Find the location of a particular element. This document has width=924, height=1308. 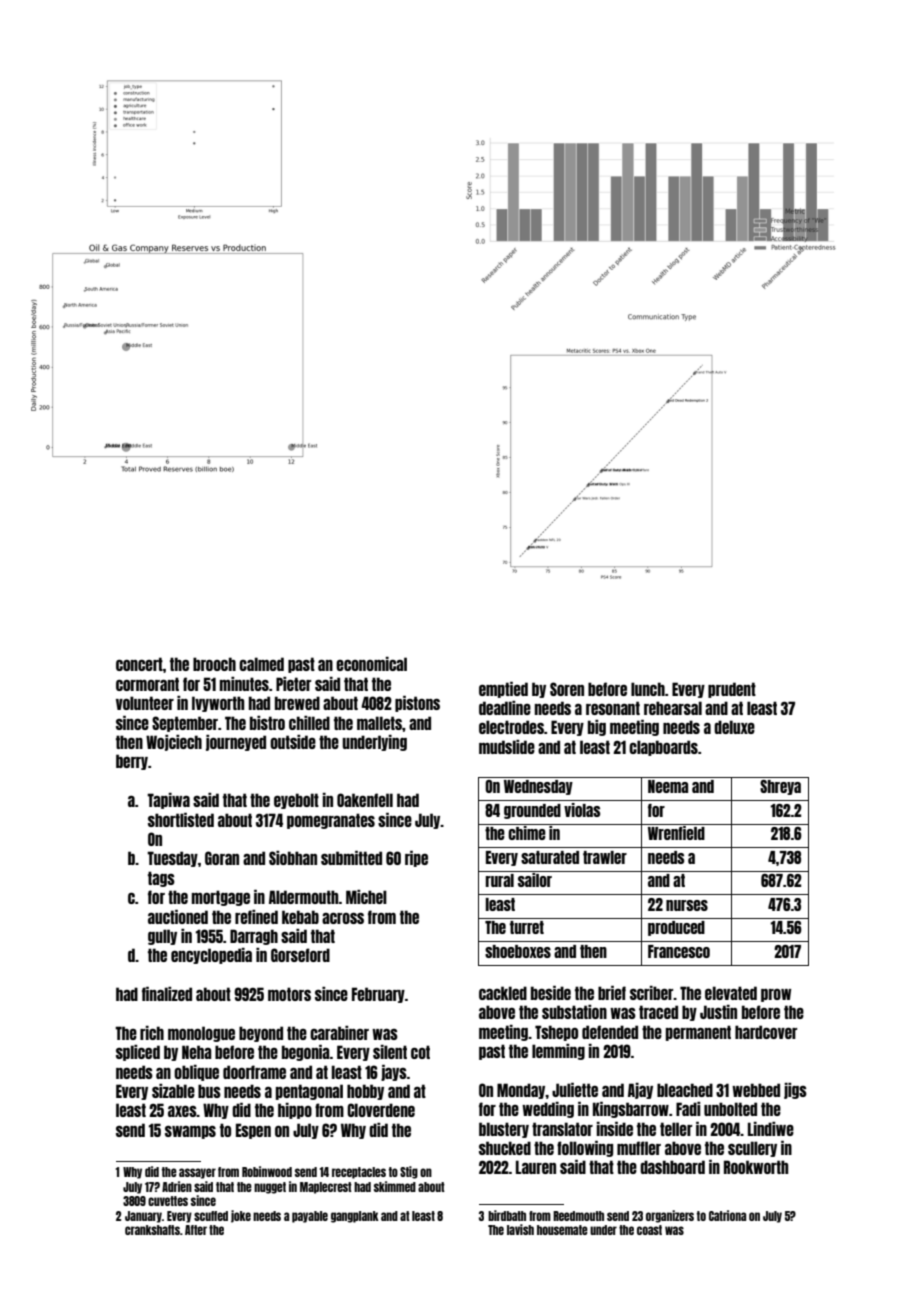

brooch is located at coordinates (214, 664).
